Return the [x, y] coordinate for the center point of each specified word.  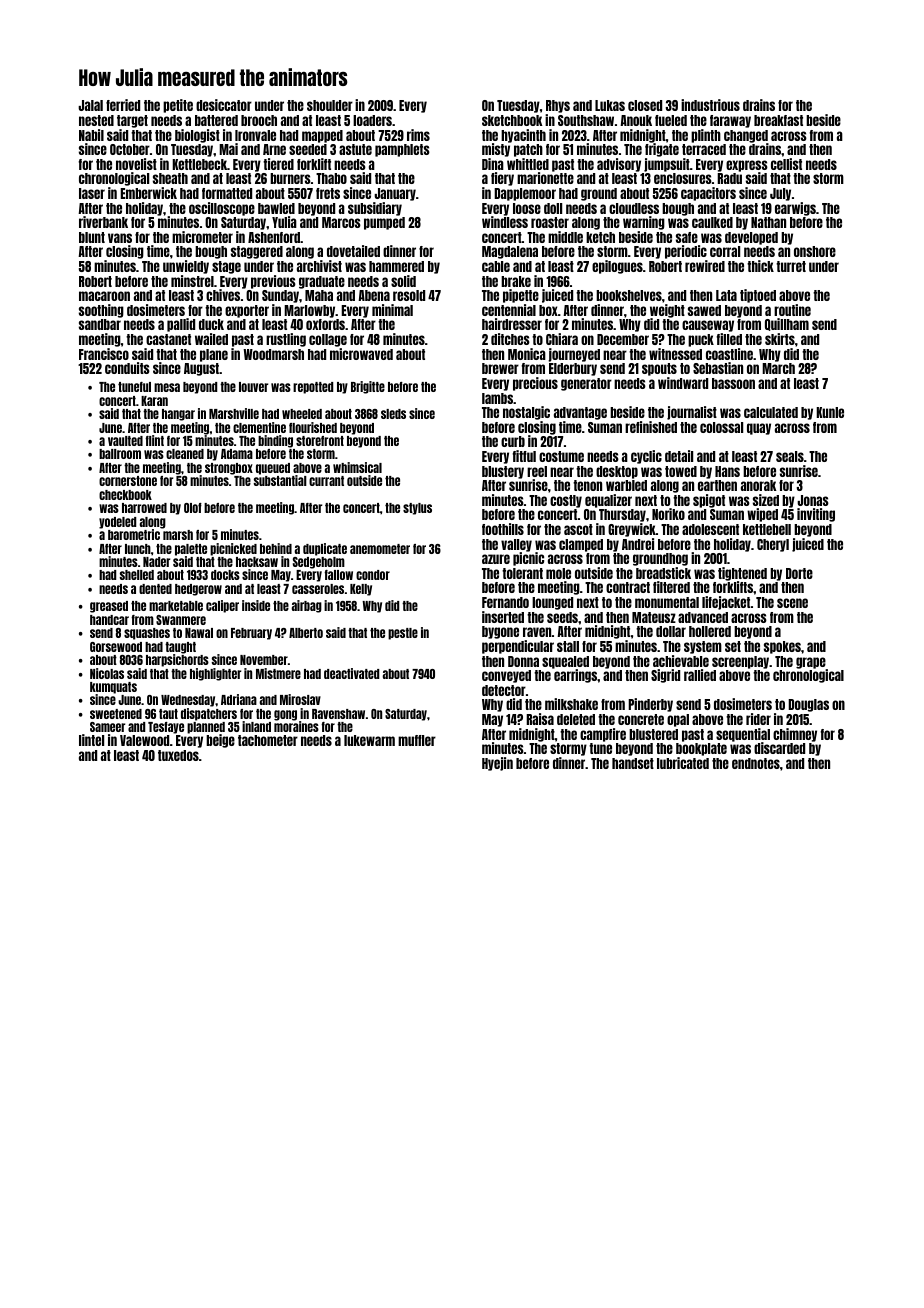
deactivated [351, 673]
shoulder [330, 105]
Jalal [90, 105]
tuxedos [178, 755]
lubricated [683, 763]
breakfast [778, 120]
